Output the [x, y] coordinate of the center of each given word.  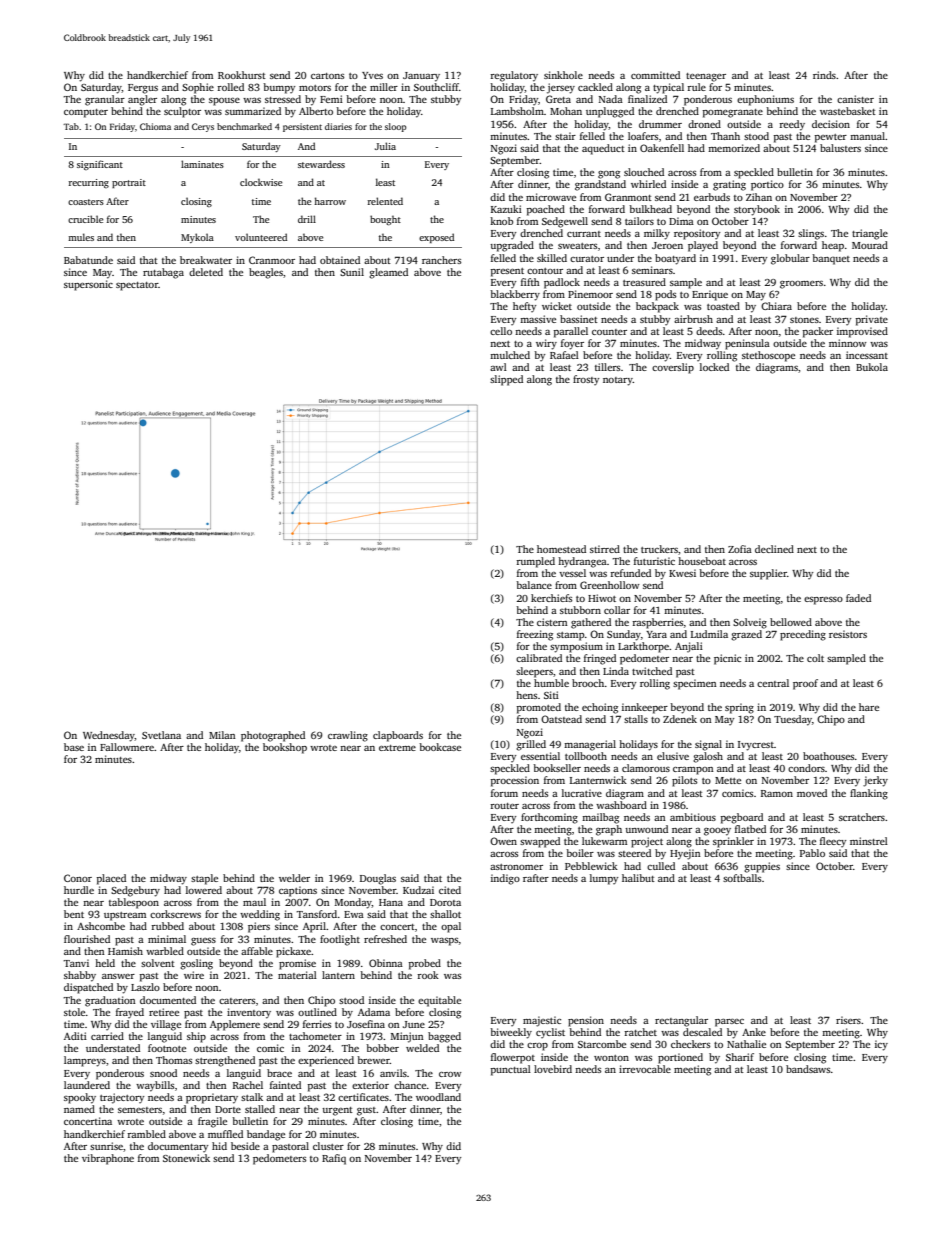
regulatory [514, 76]
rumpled [535, 562]
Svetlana [161, 735]
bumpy [279, 88]
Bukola [872, 367]
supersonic [88, 285]
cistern [552, 622]
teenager [706, 77]
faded [858, 598]
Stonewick [186, 1158]
